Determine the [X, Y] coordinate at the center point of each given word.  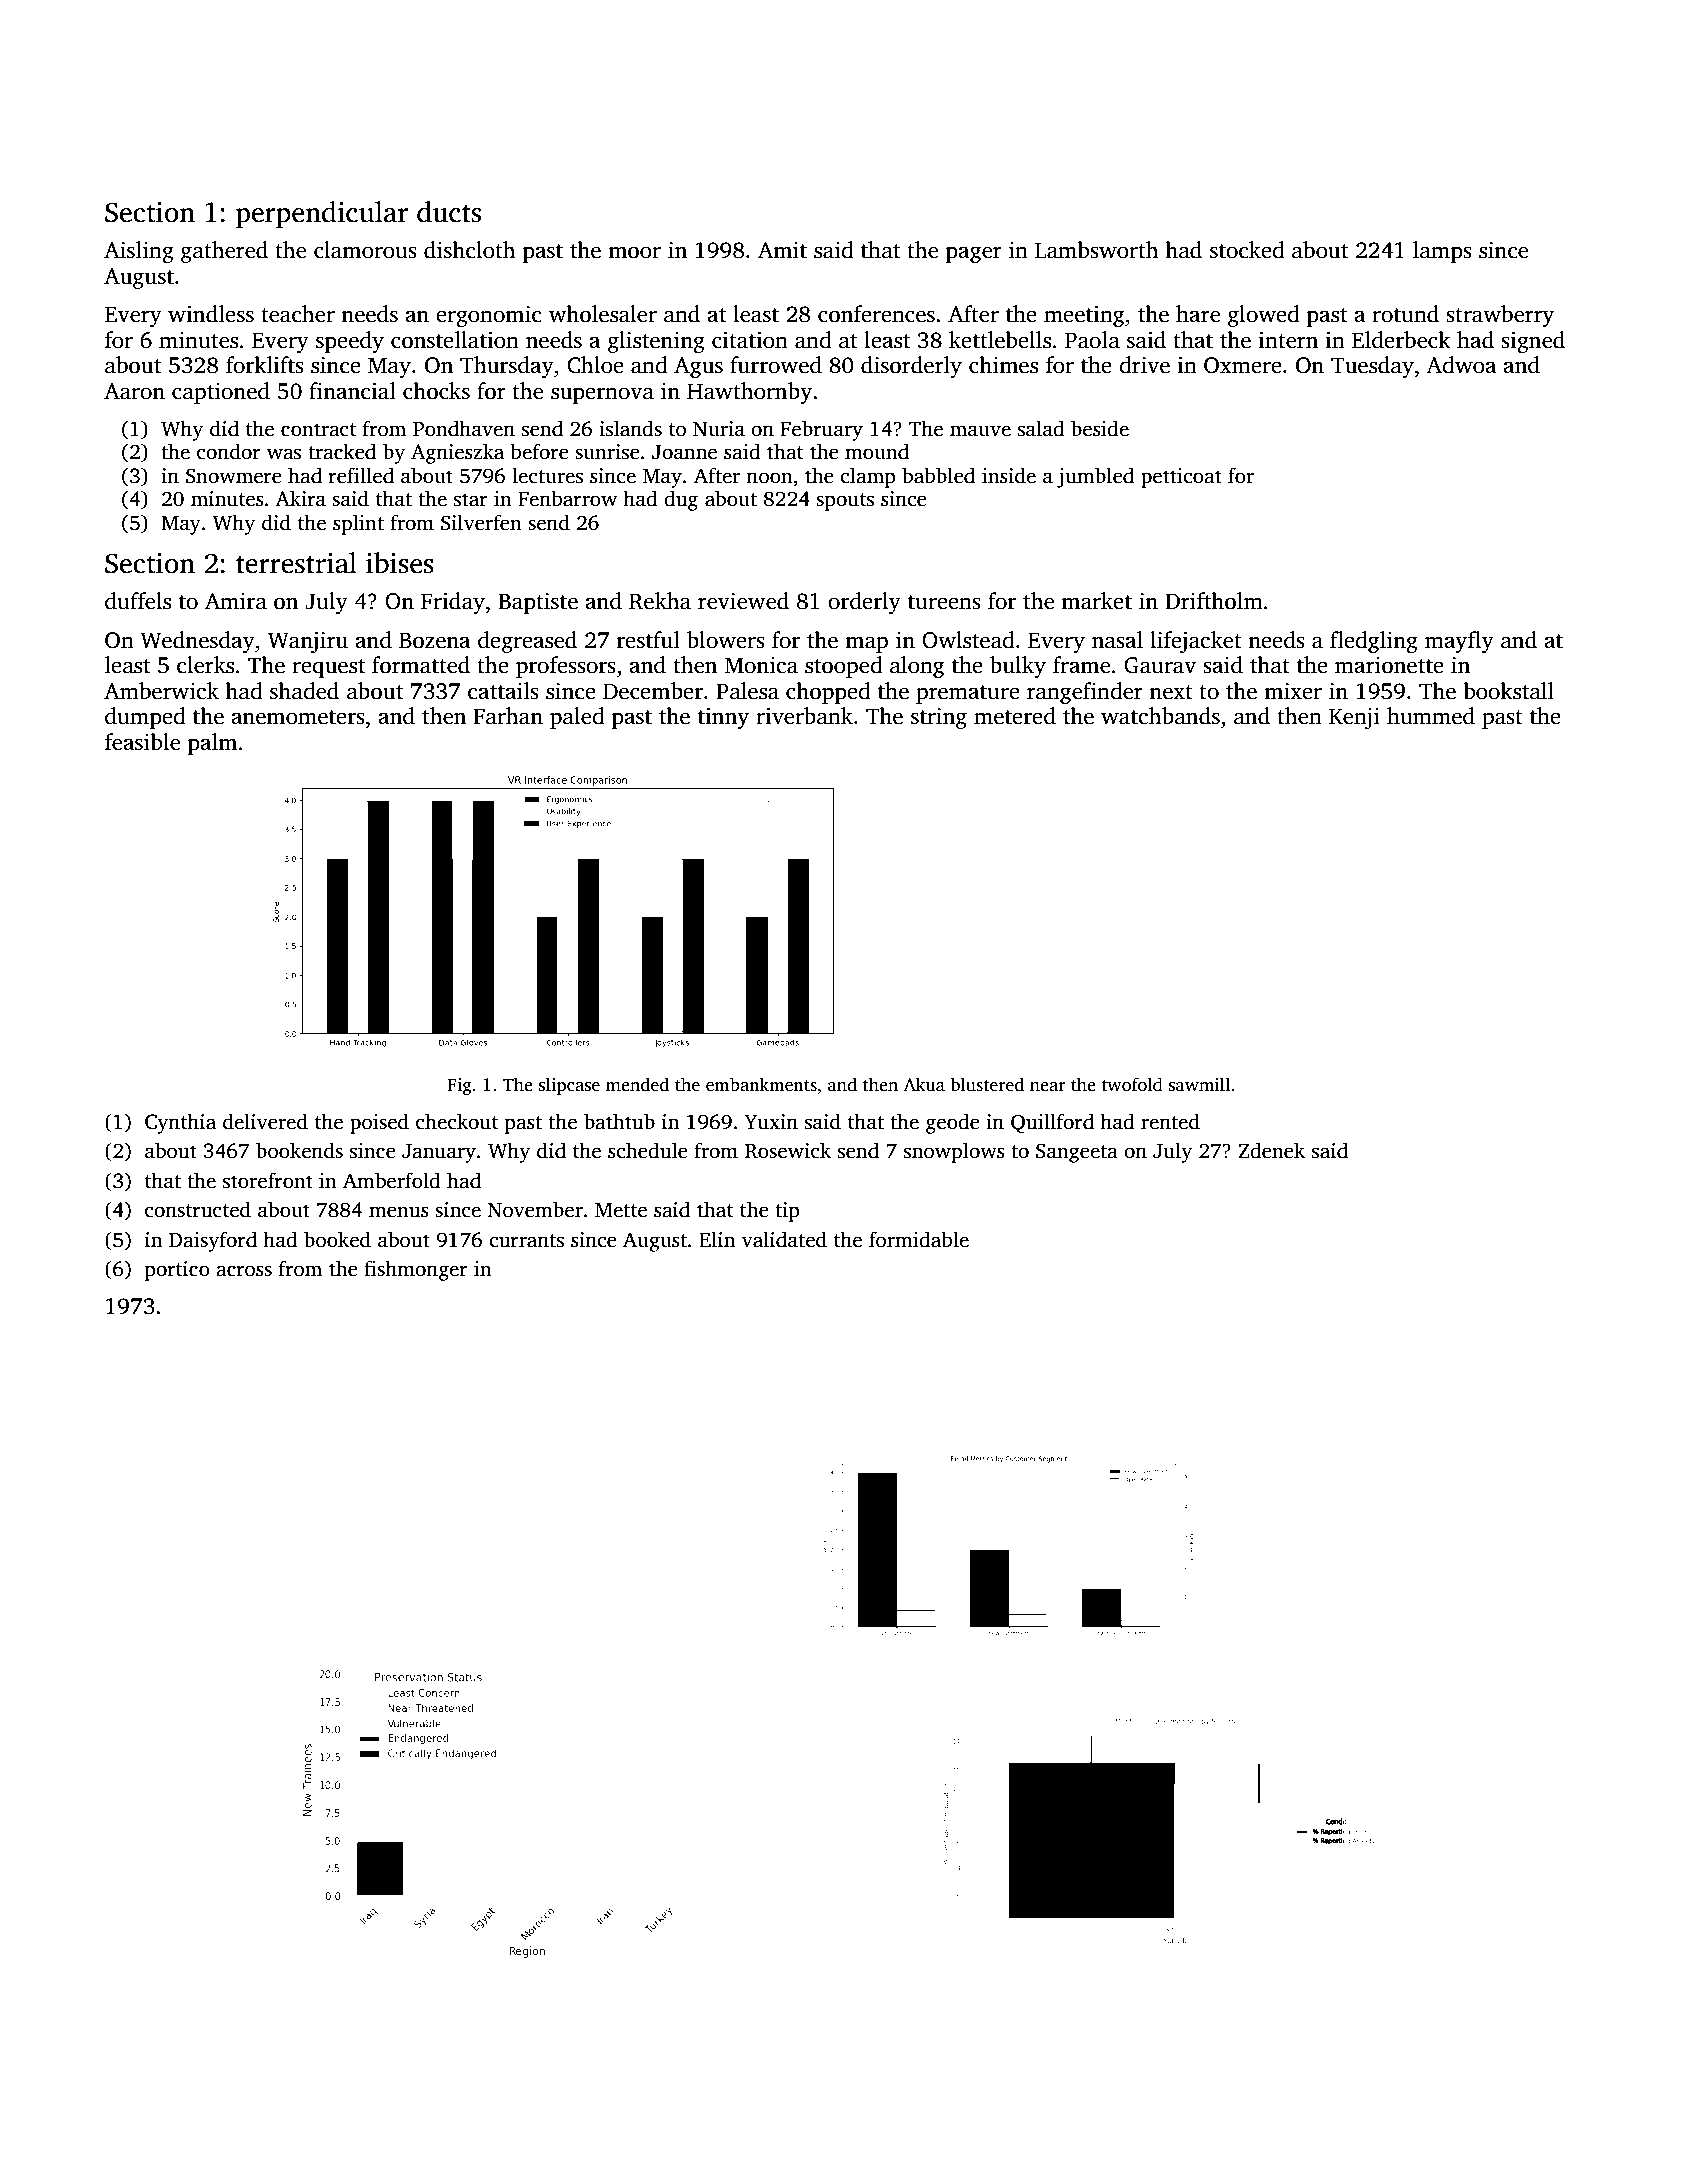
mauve [980, 431]
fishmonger [416, 1270]
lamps [1442, 252]
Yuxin [771, 1122]
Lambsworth [1097, 250]
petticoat [1181, 478]
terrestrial [296, 563]
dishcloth [470, 250]
